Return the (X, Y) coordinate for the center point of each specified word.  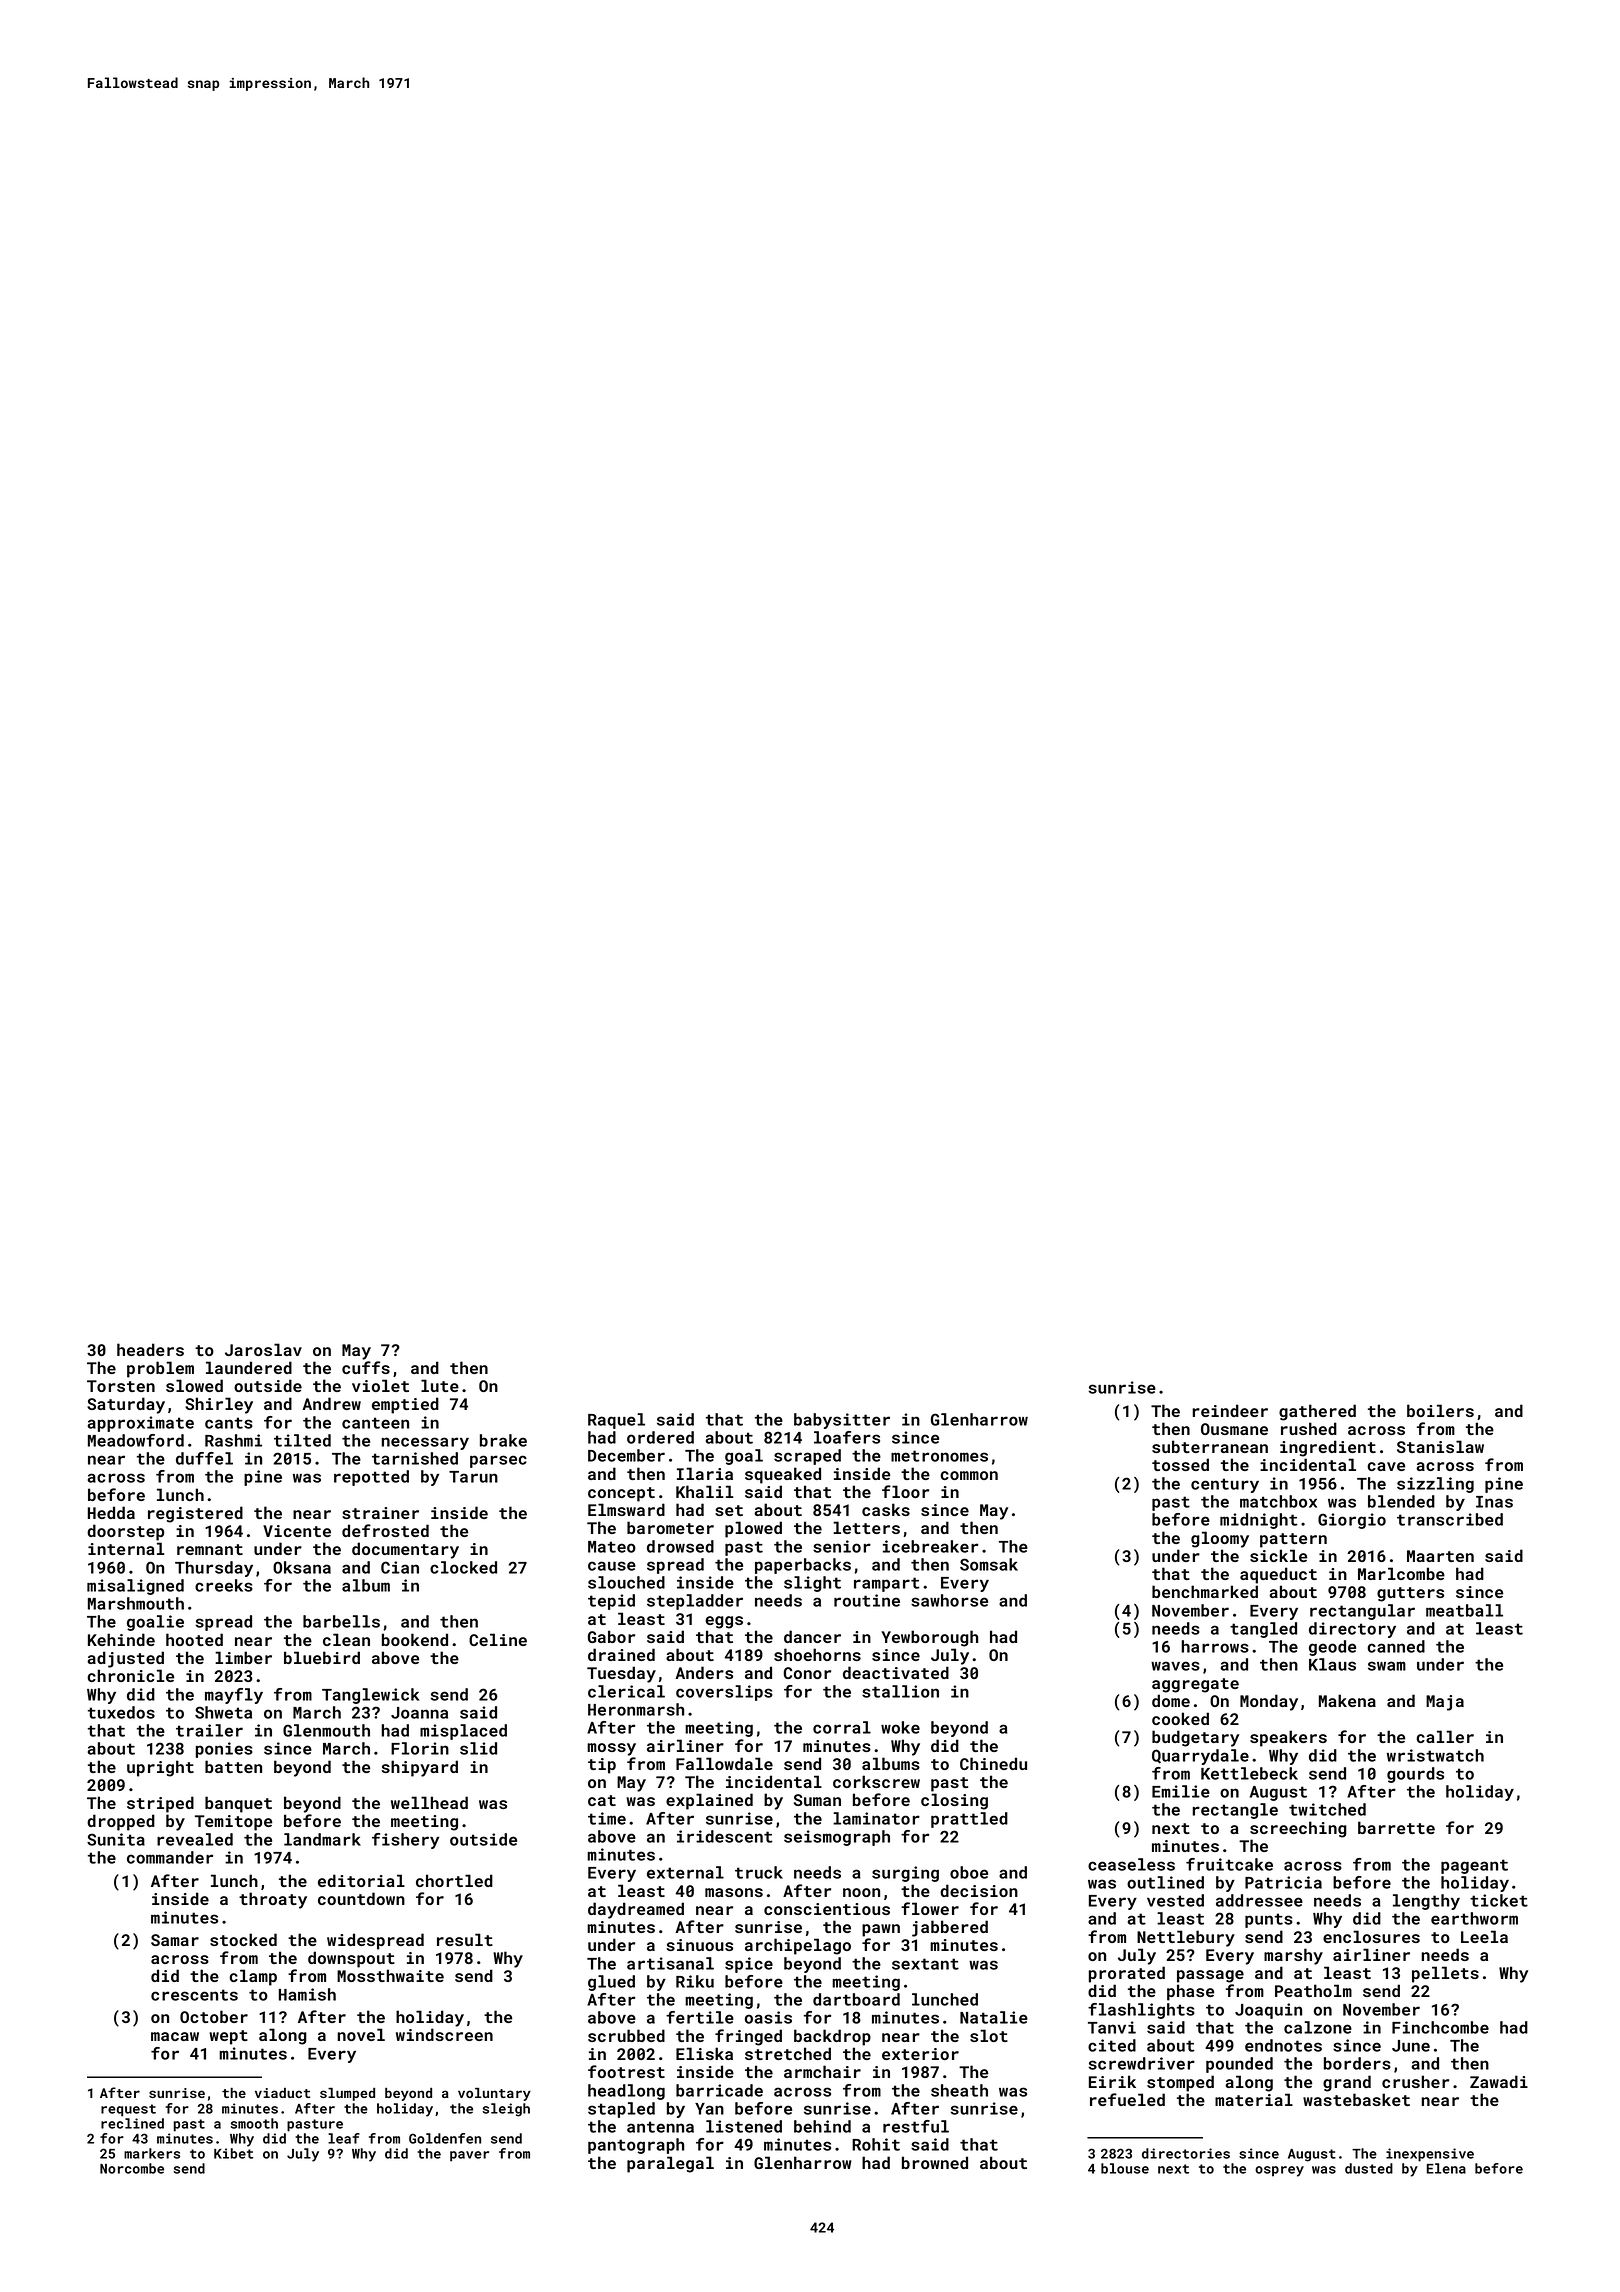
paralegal (670, 2164)
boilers (1440, 1410)
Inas (1494, 1502)
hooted (194, 1639)
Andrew (331, 1403)
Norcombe (132, 2168)
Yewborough (929, 1638)
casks (886, 1509)
